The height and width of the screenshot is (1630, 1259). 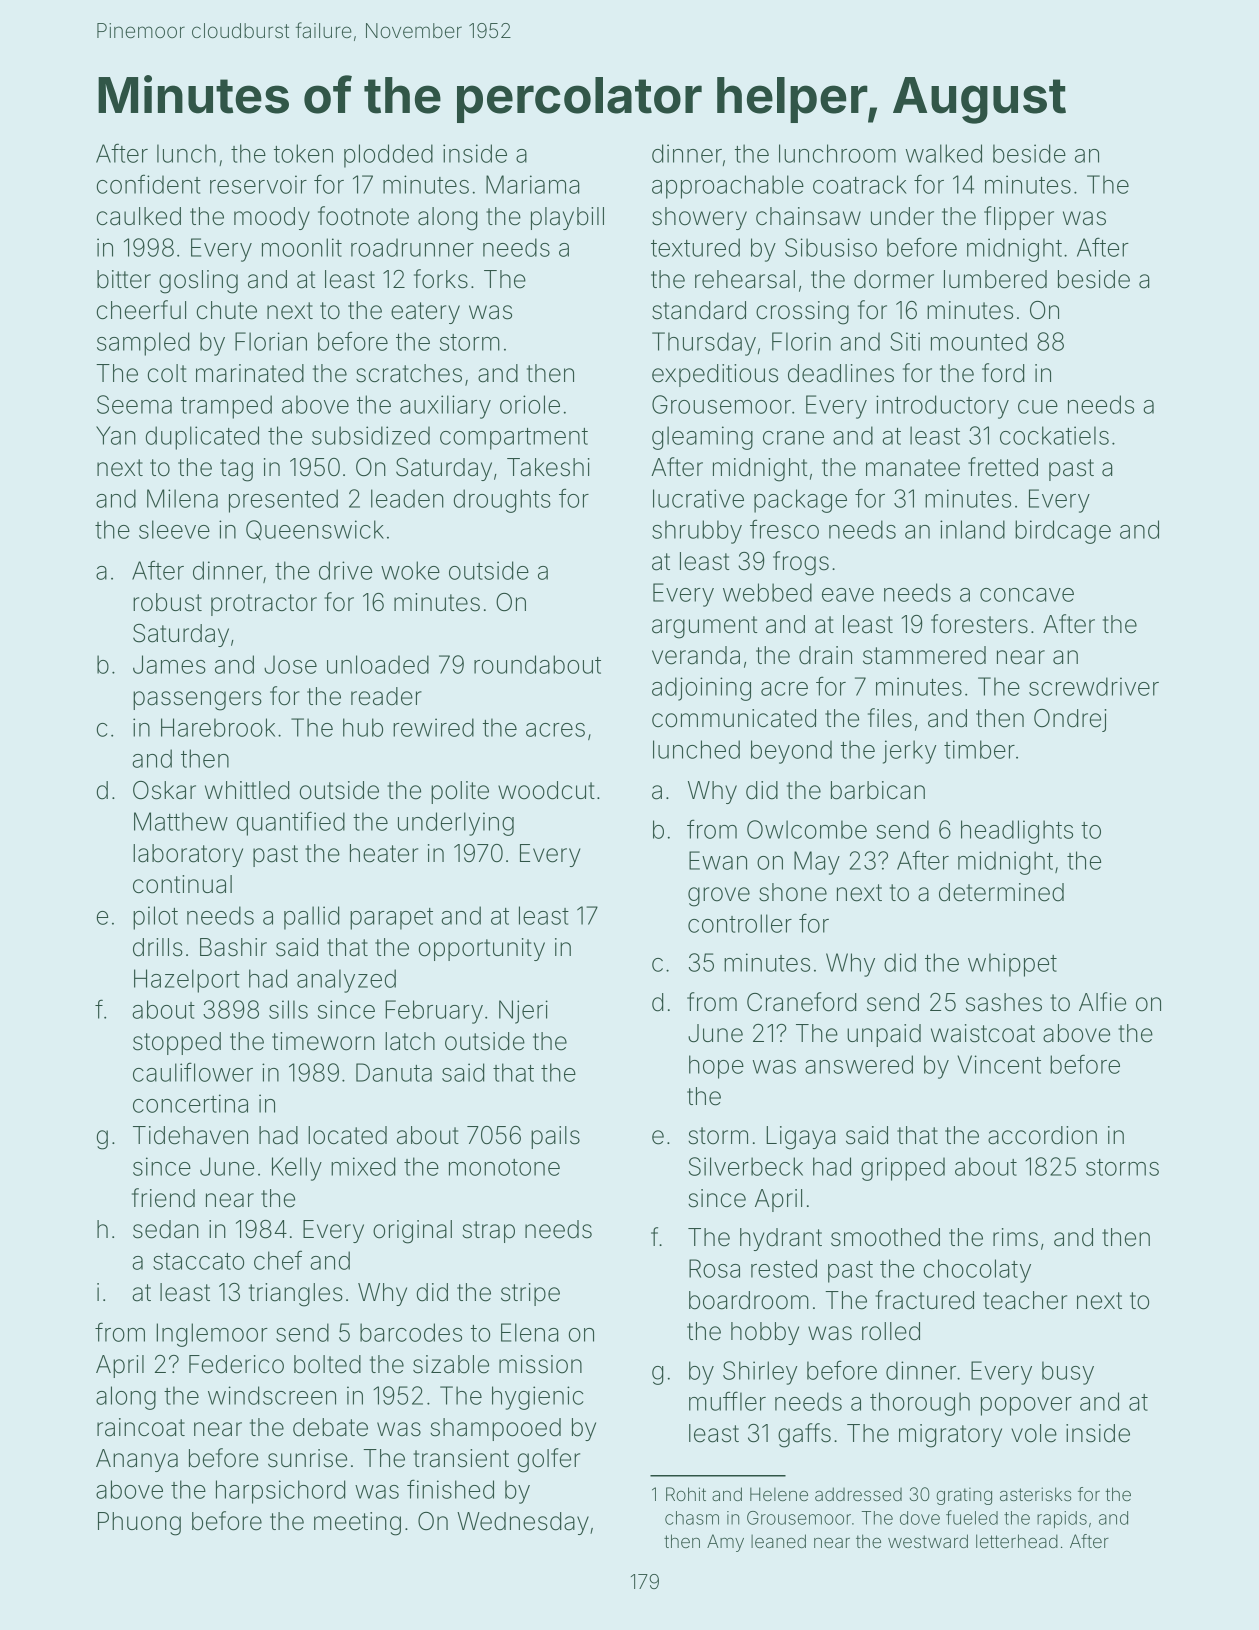 What do you see at coordinates (1063, 532) in the screenshot?
I see `birdcage` at bounding box center [1063, 532].
